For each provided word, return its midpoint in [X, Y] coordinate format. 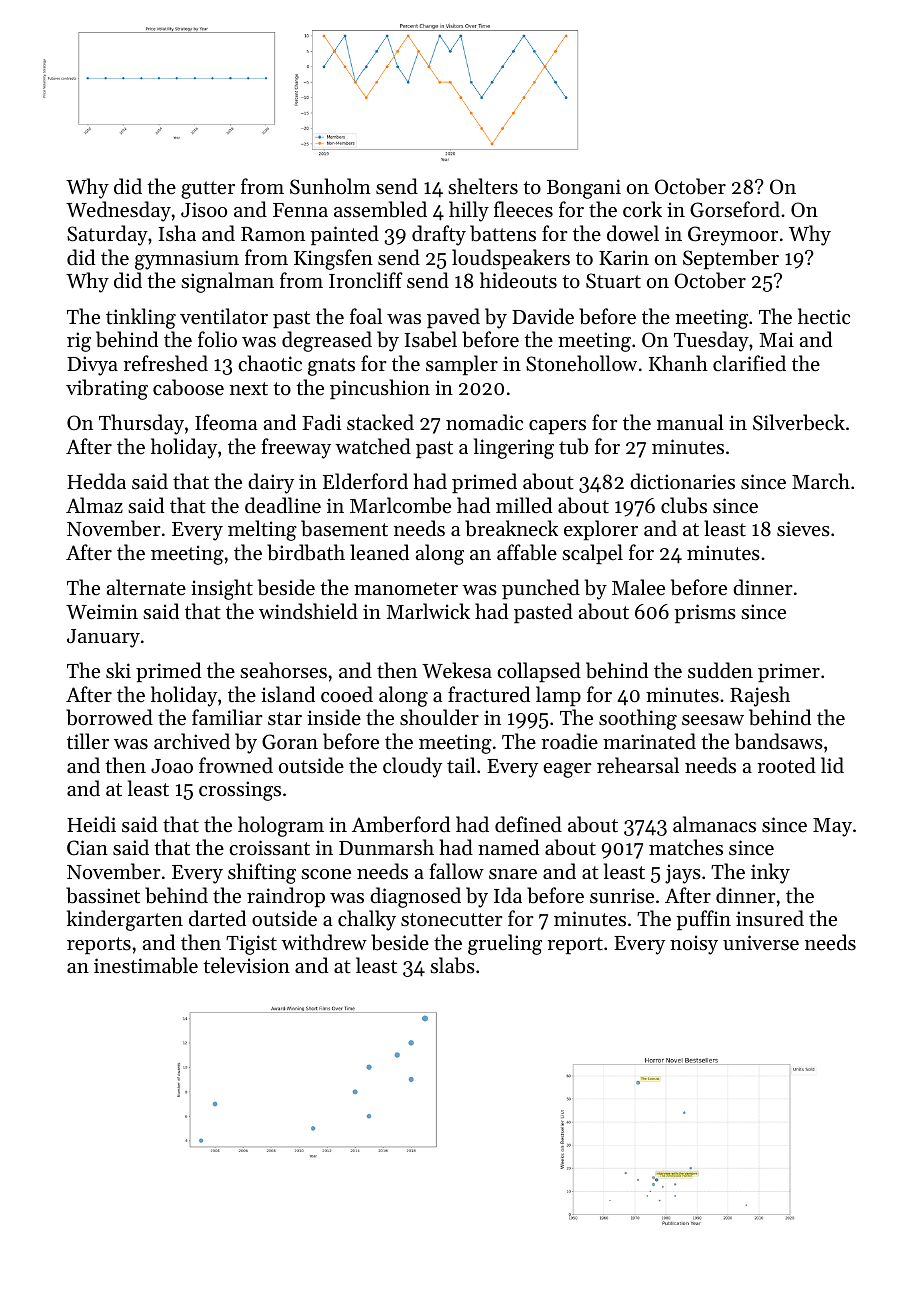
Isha [177, 233]
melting [262, 530]
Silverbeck [799, 422]
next [249, 389]
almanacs [714, 824]
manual [690, 422]
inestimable [146, 965]
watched [373, 446]
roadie [569, 741]
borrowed [109, 717]
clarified [749, 363]
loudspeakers [511, 259]
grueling [505, 944]
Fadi [321, 422]
